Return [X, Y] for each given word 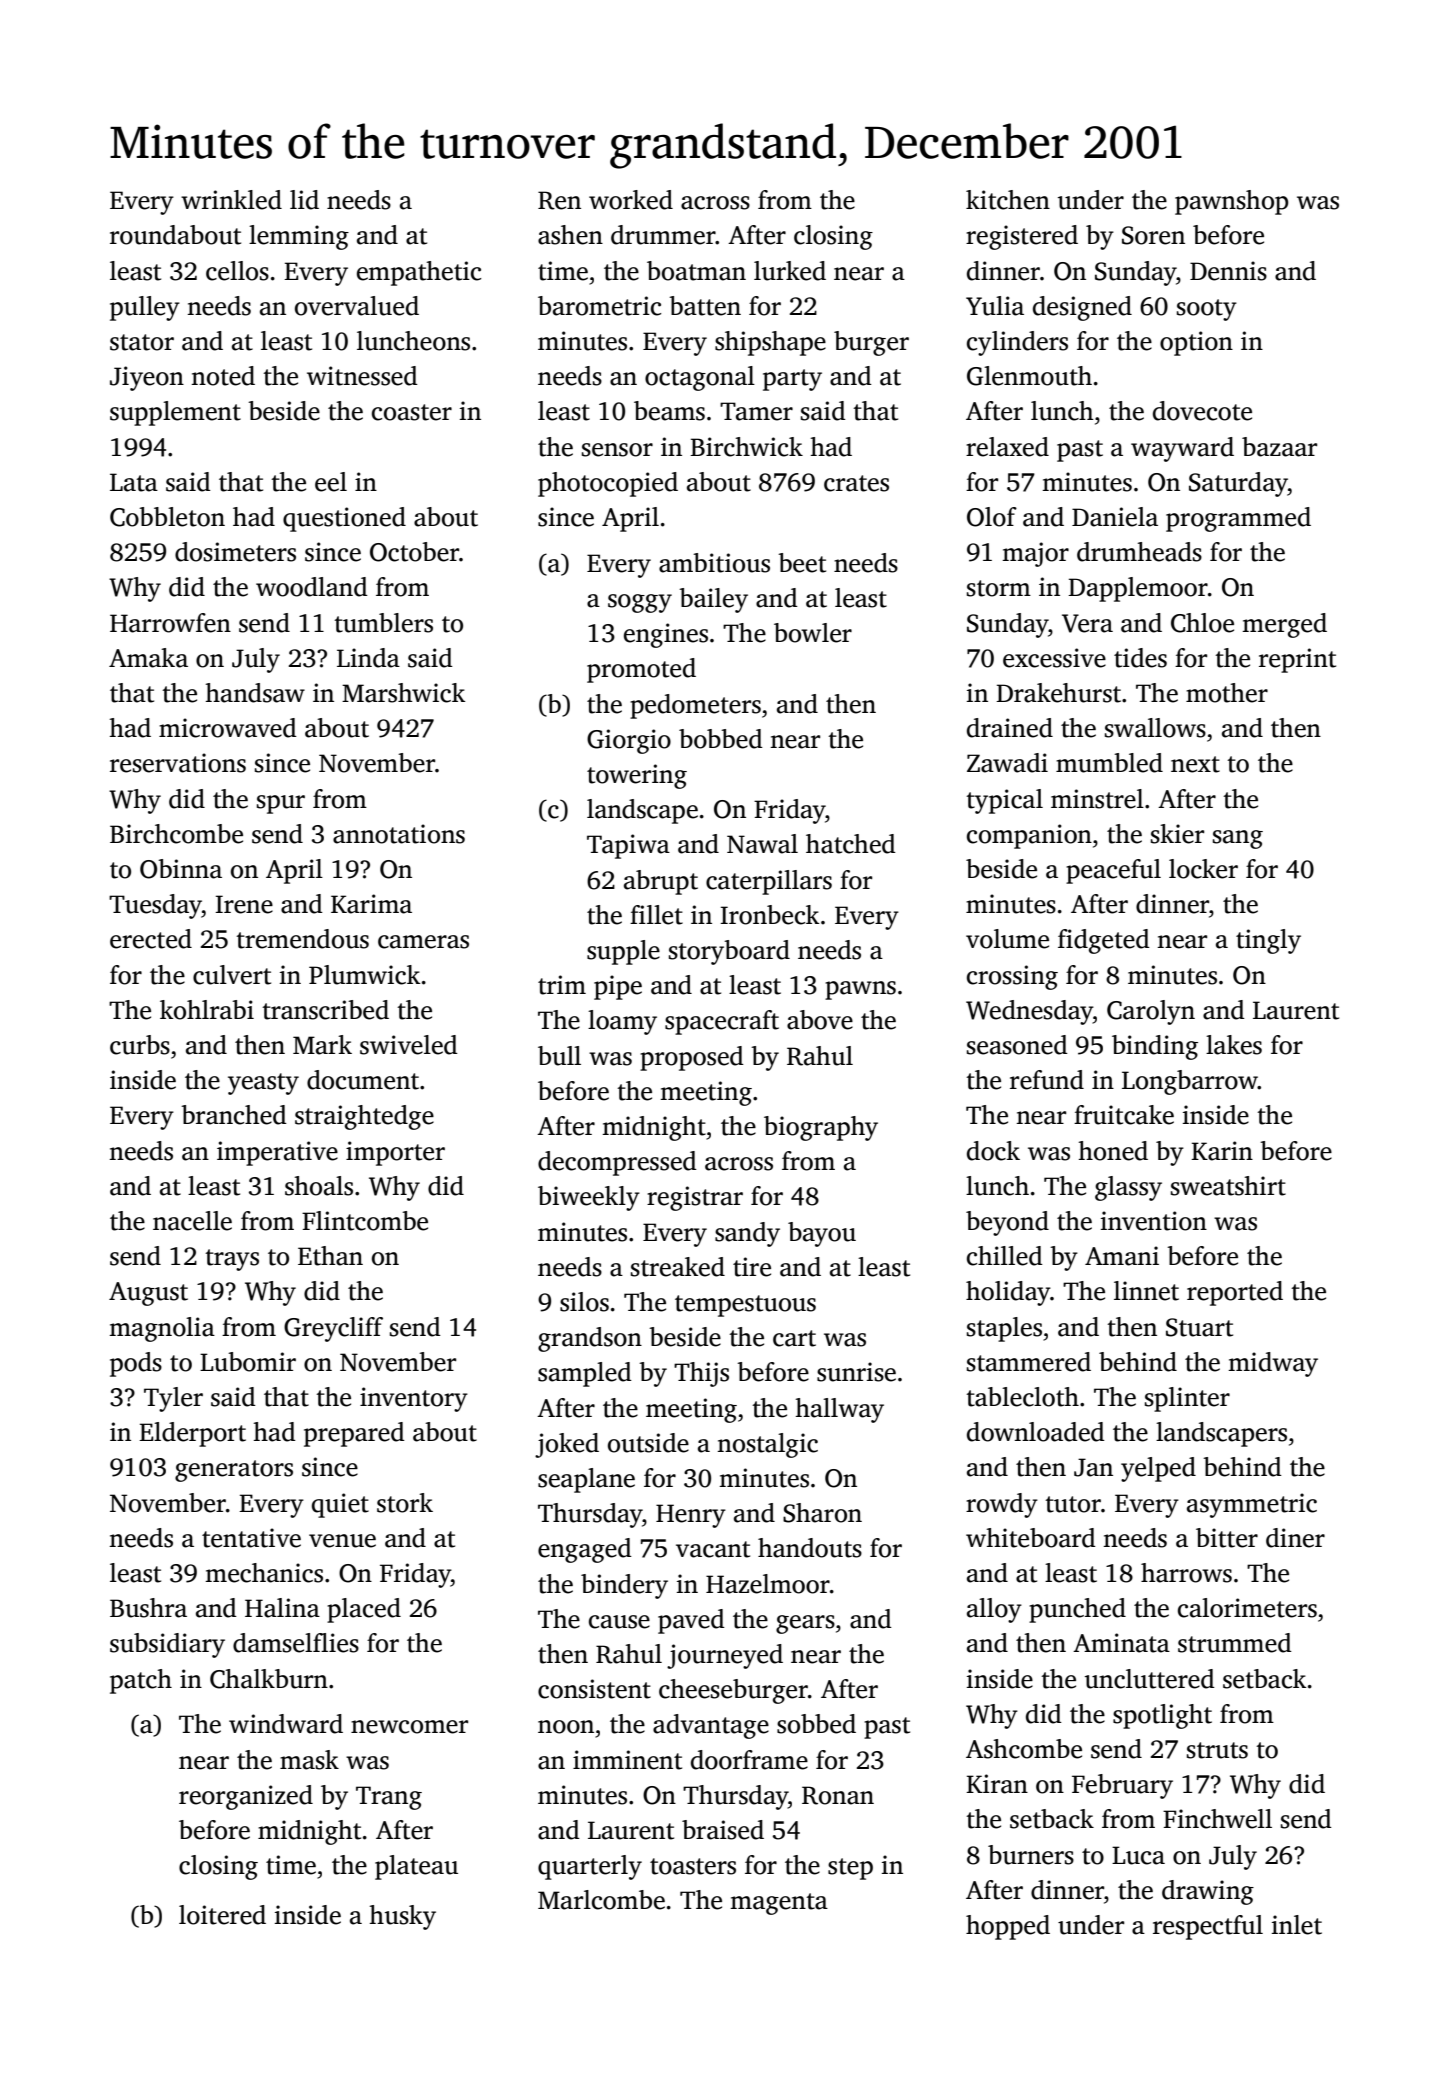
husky [402, 1917]
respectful [1208, 1927]
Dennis [1228, 271]
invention [1154, 1221]
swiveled [409, 1045]
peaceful [1113, 871]
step [850, 1869]
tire [752, 1267]
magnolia [162, 1329]
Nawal [762, 844]
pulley [145, 308]
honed [1113, 1151]
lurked [790, 271]
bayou [822, 1234]
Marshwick [403, 693]
